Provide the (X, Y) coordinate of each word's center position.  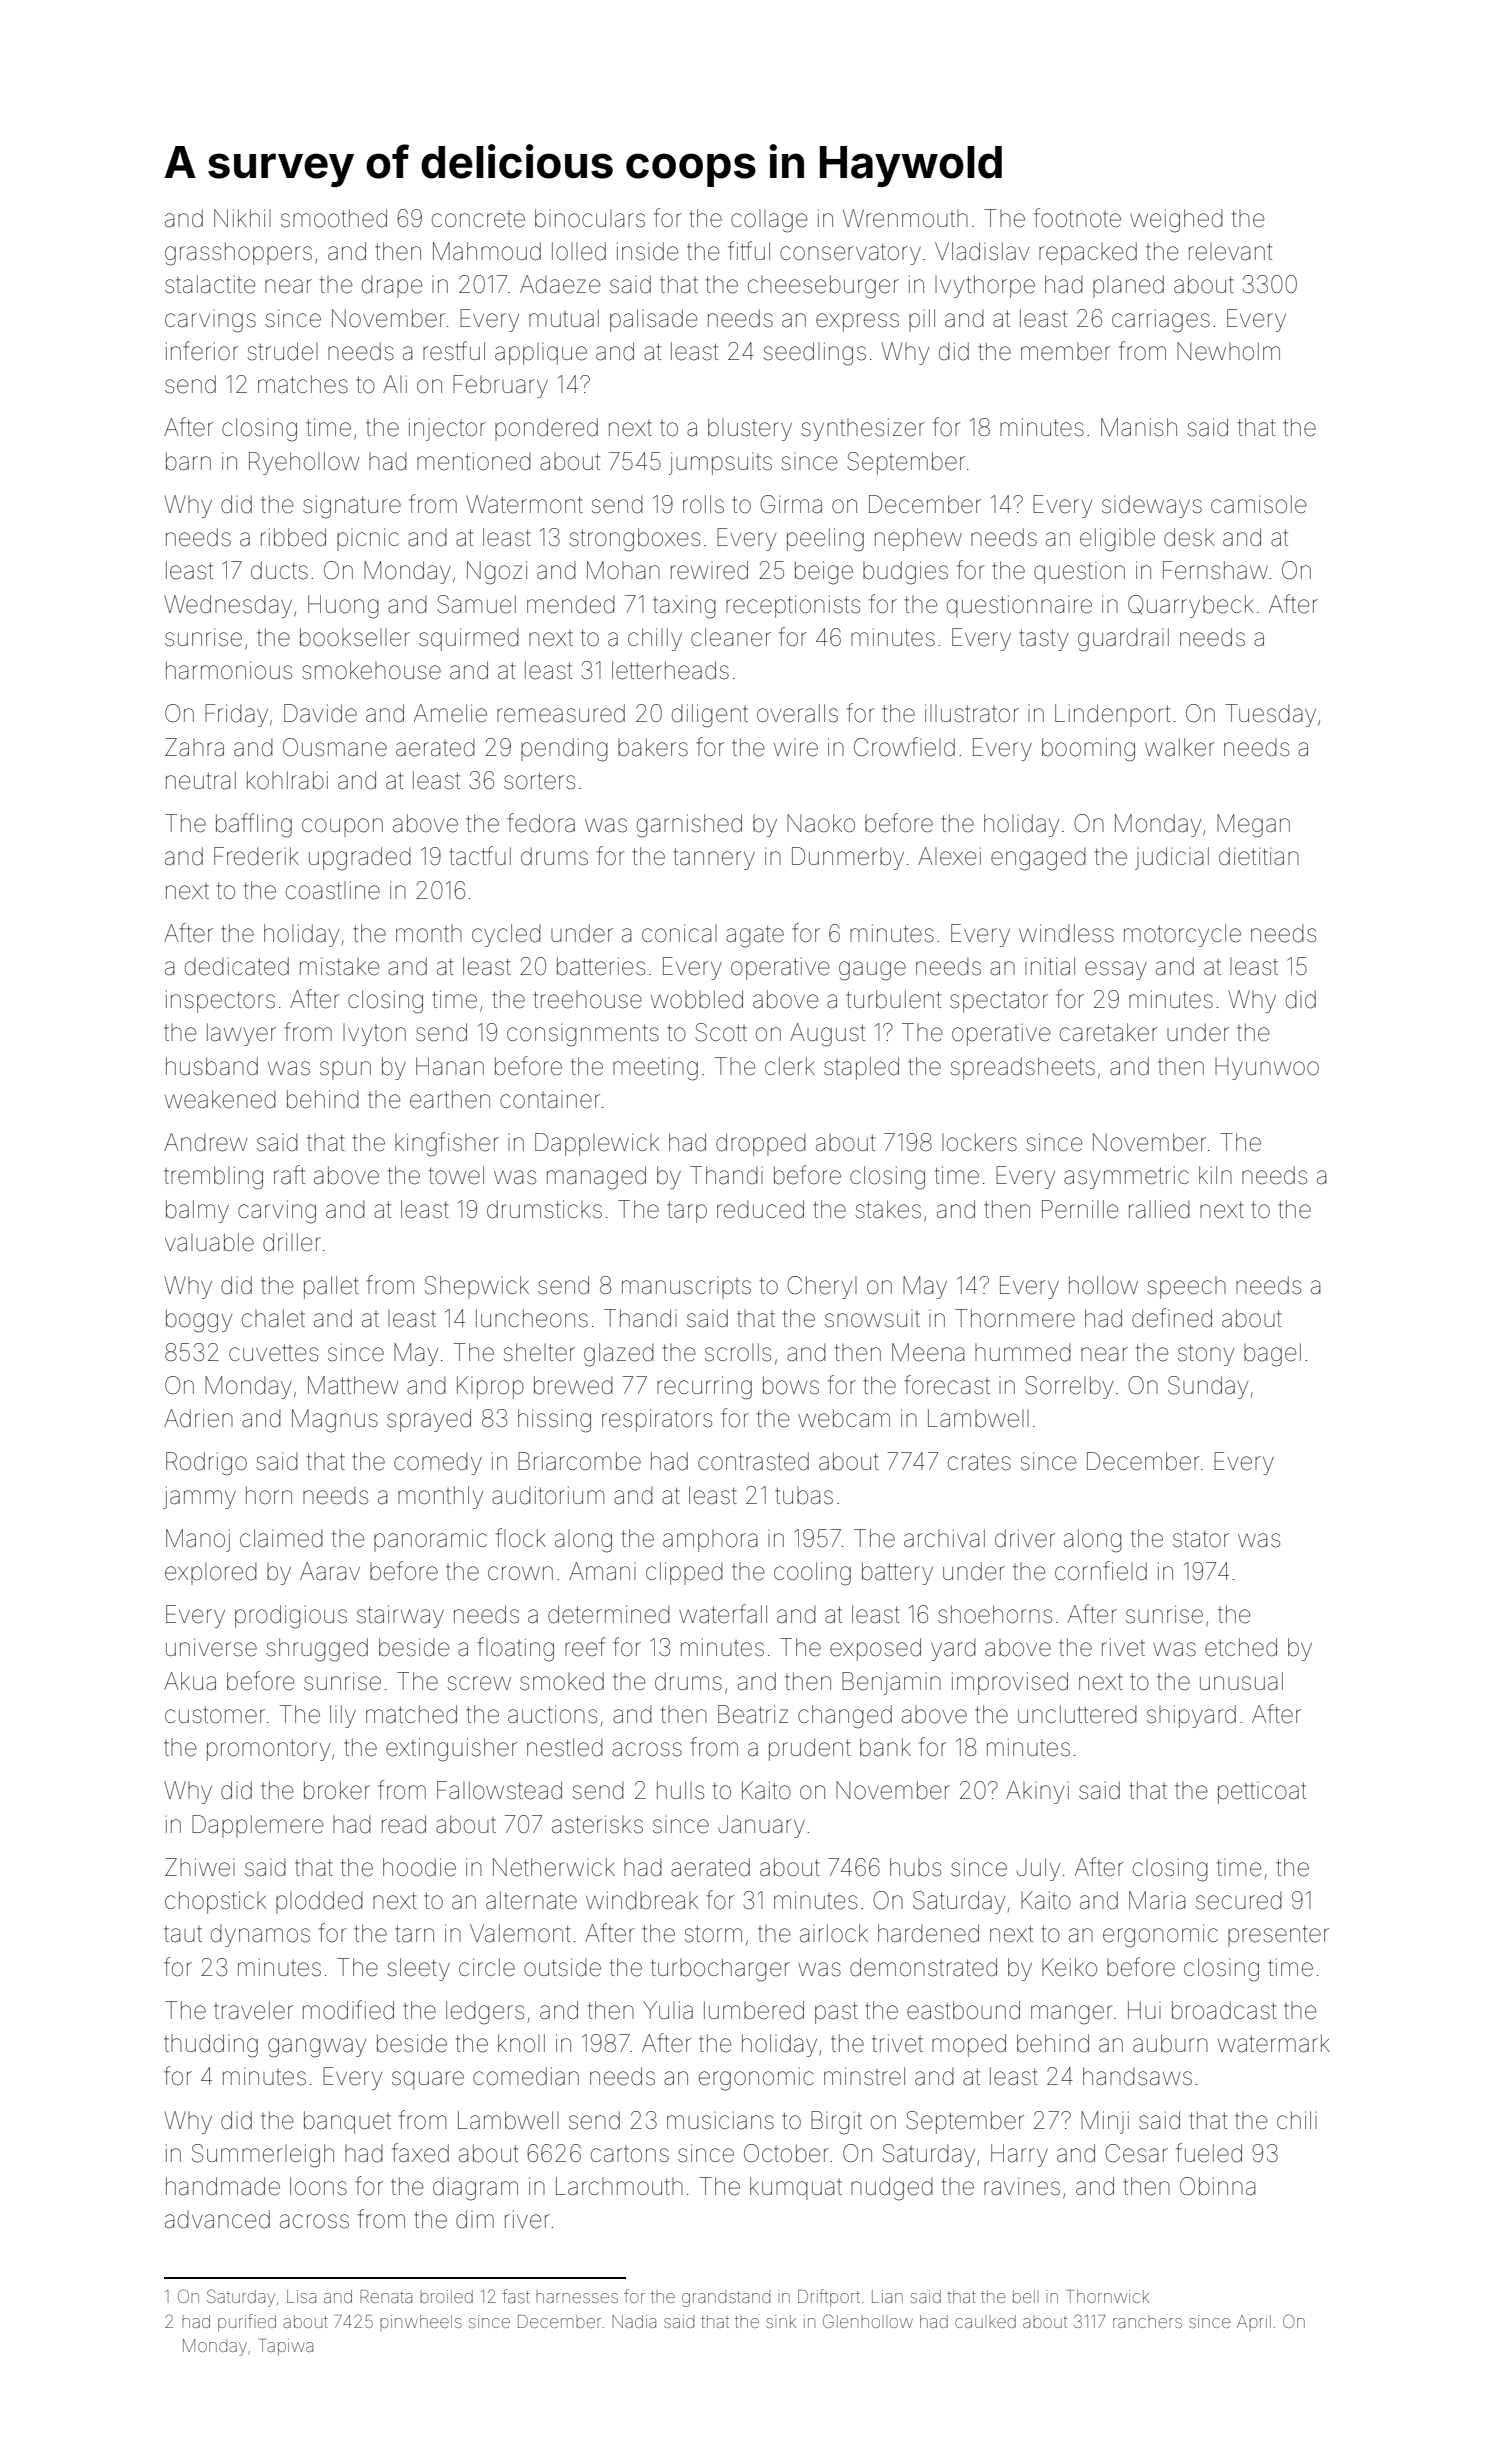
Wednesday (228, 606)
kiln (1215, 1175)
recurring (704, 1388)
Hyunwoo (1267, 1068)
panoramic (430, 1540)
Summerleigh (263, 2156)
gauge (872, 971)
